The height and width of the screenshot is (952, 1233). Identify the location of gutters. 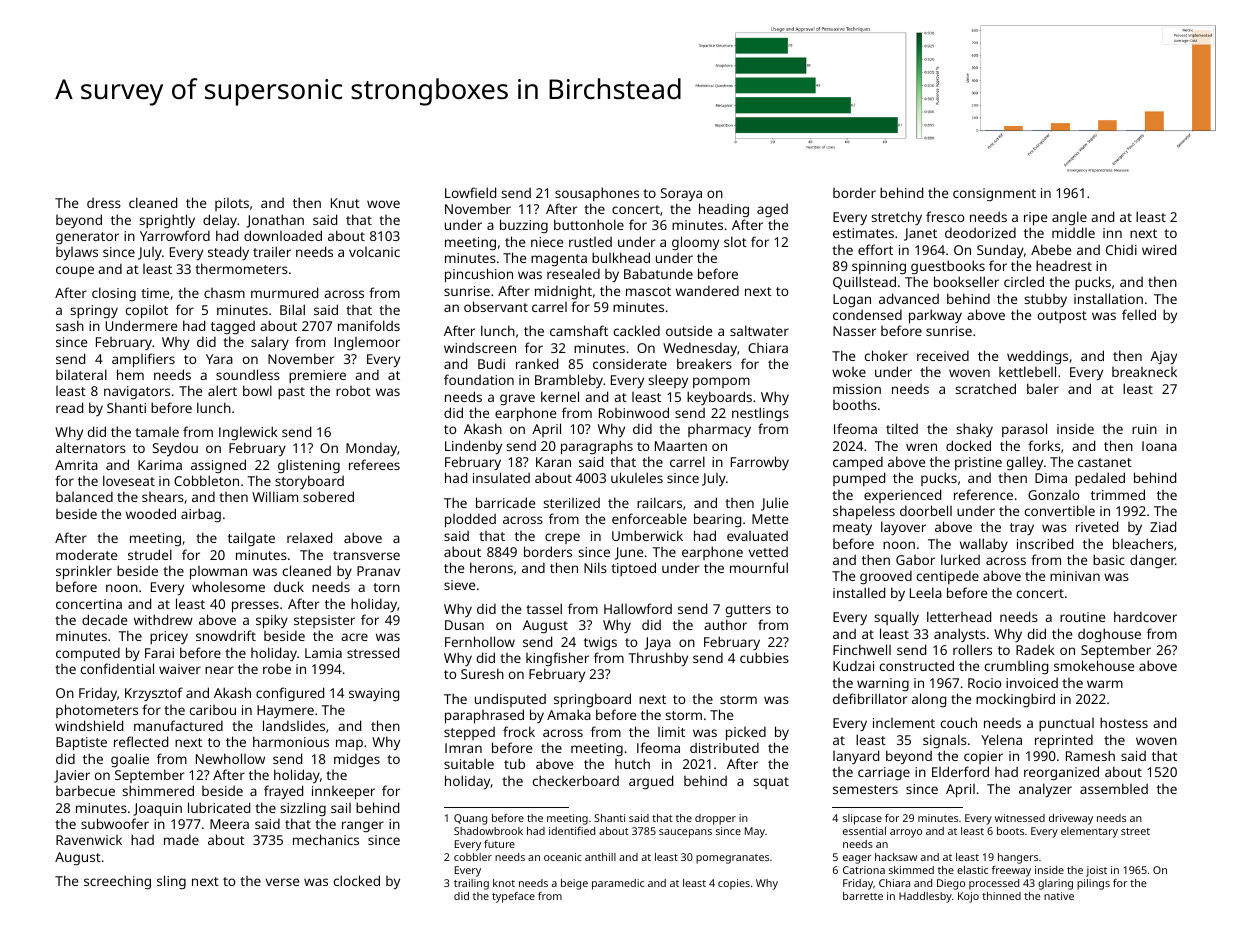
(748, 611).
